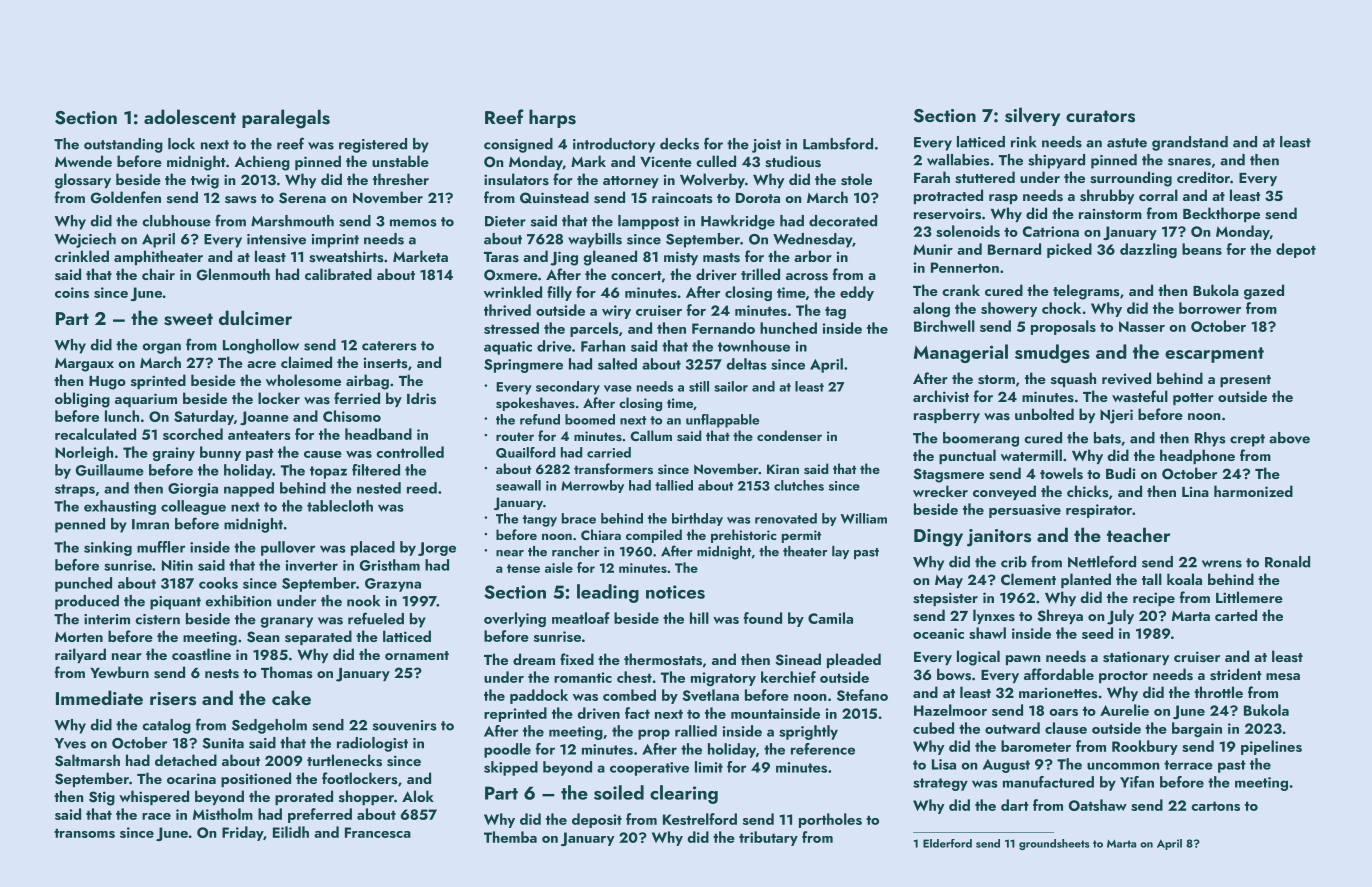 This screenshot has width=1372, height=887. Describe the element at coordinates (505, 221) in the screenshot. I see `Dieter` at that location.
